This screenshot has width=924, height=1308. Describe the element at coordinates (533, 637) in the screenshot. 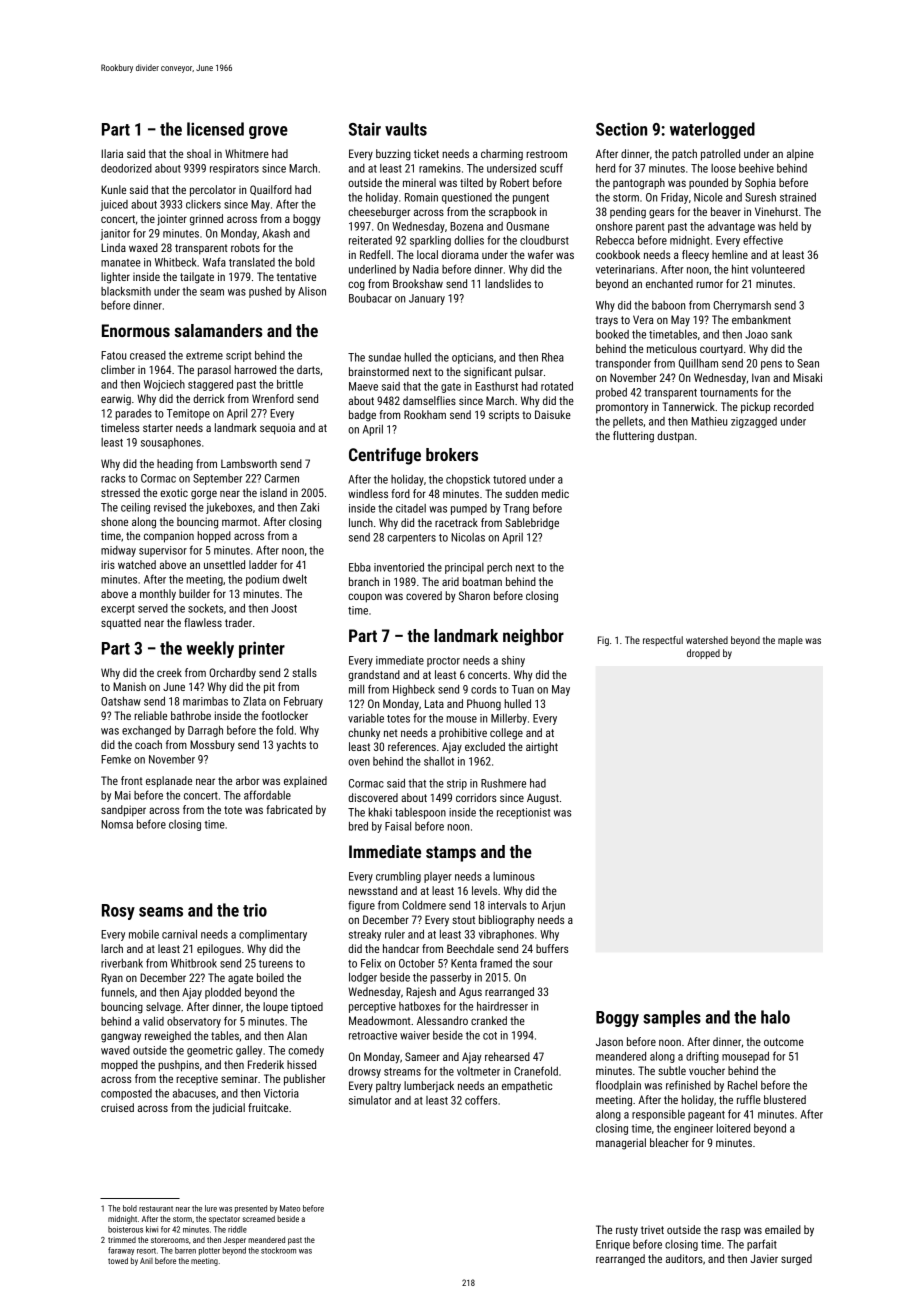

I see `neighbor` at that location.
